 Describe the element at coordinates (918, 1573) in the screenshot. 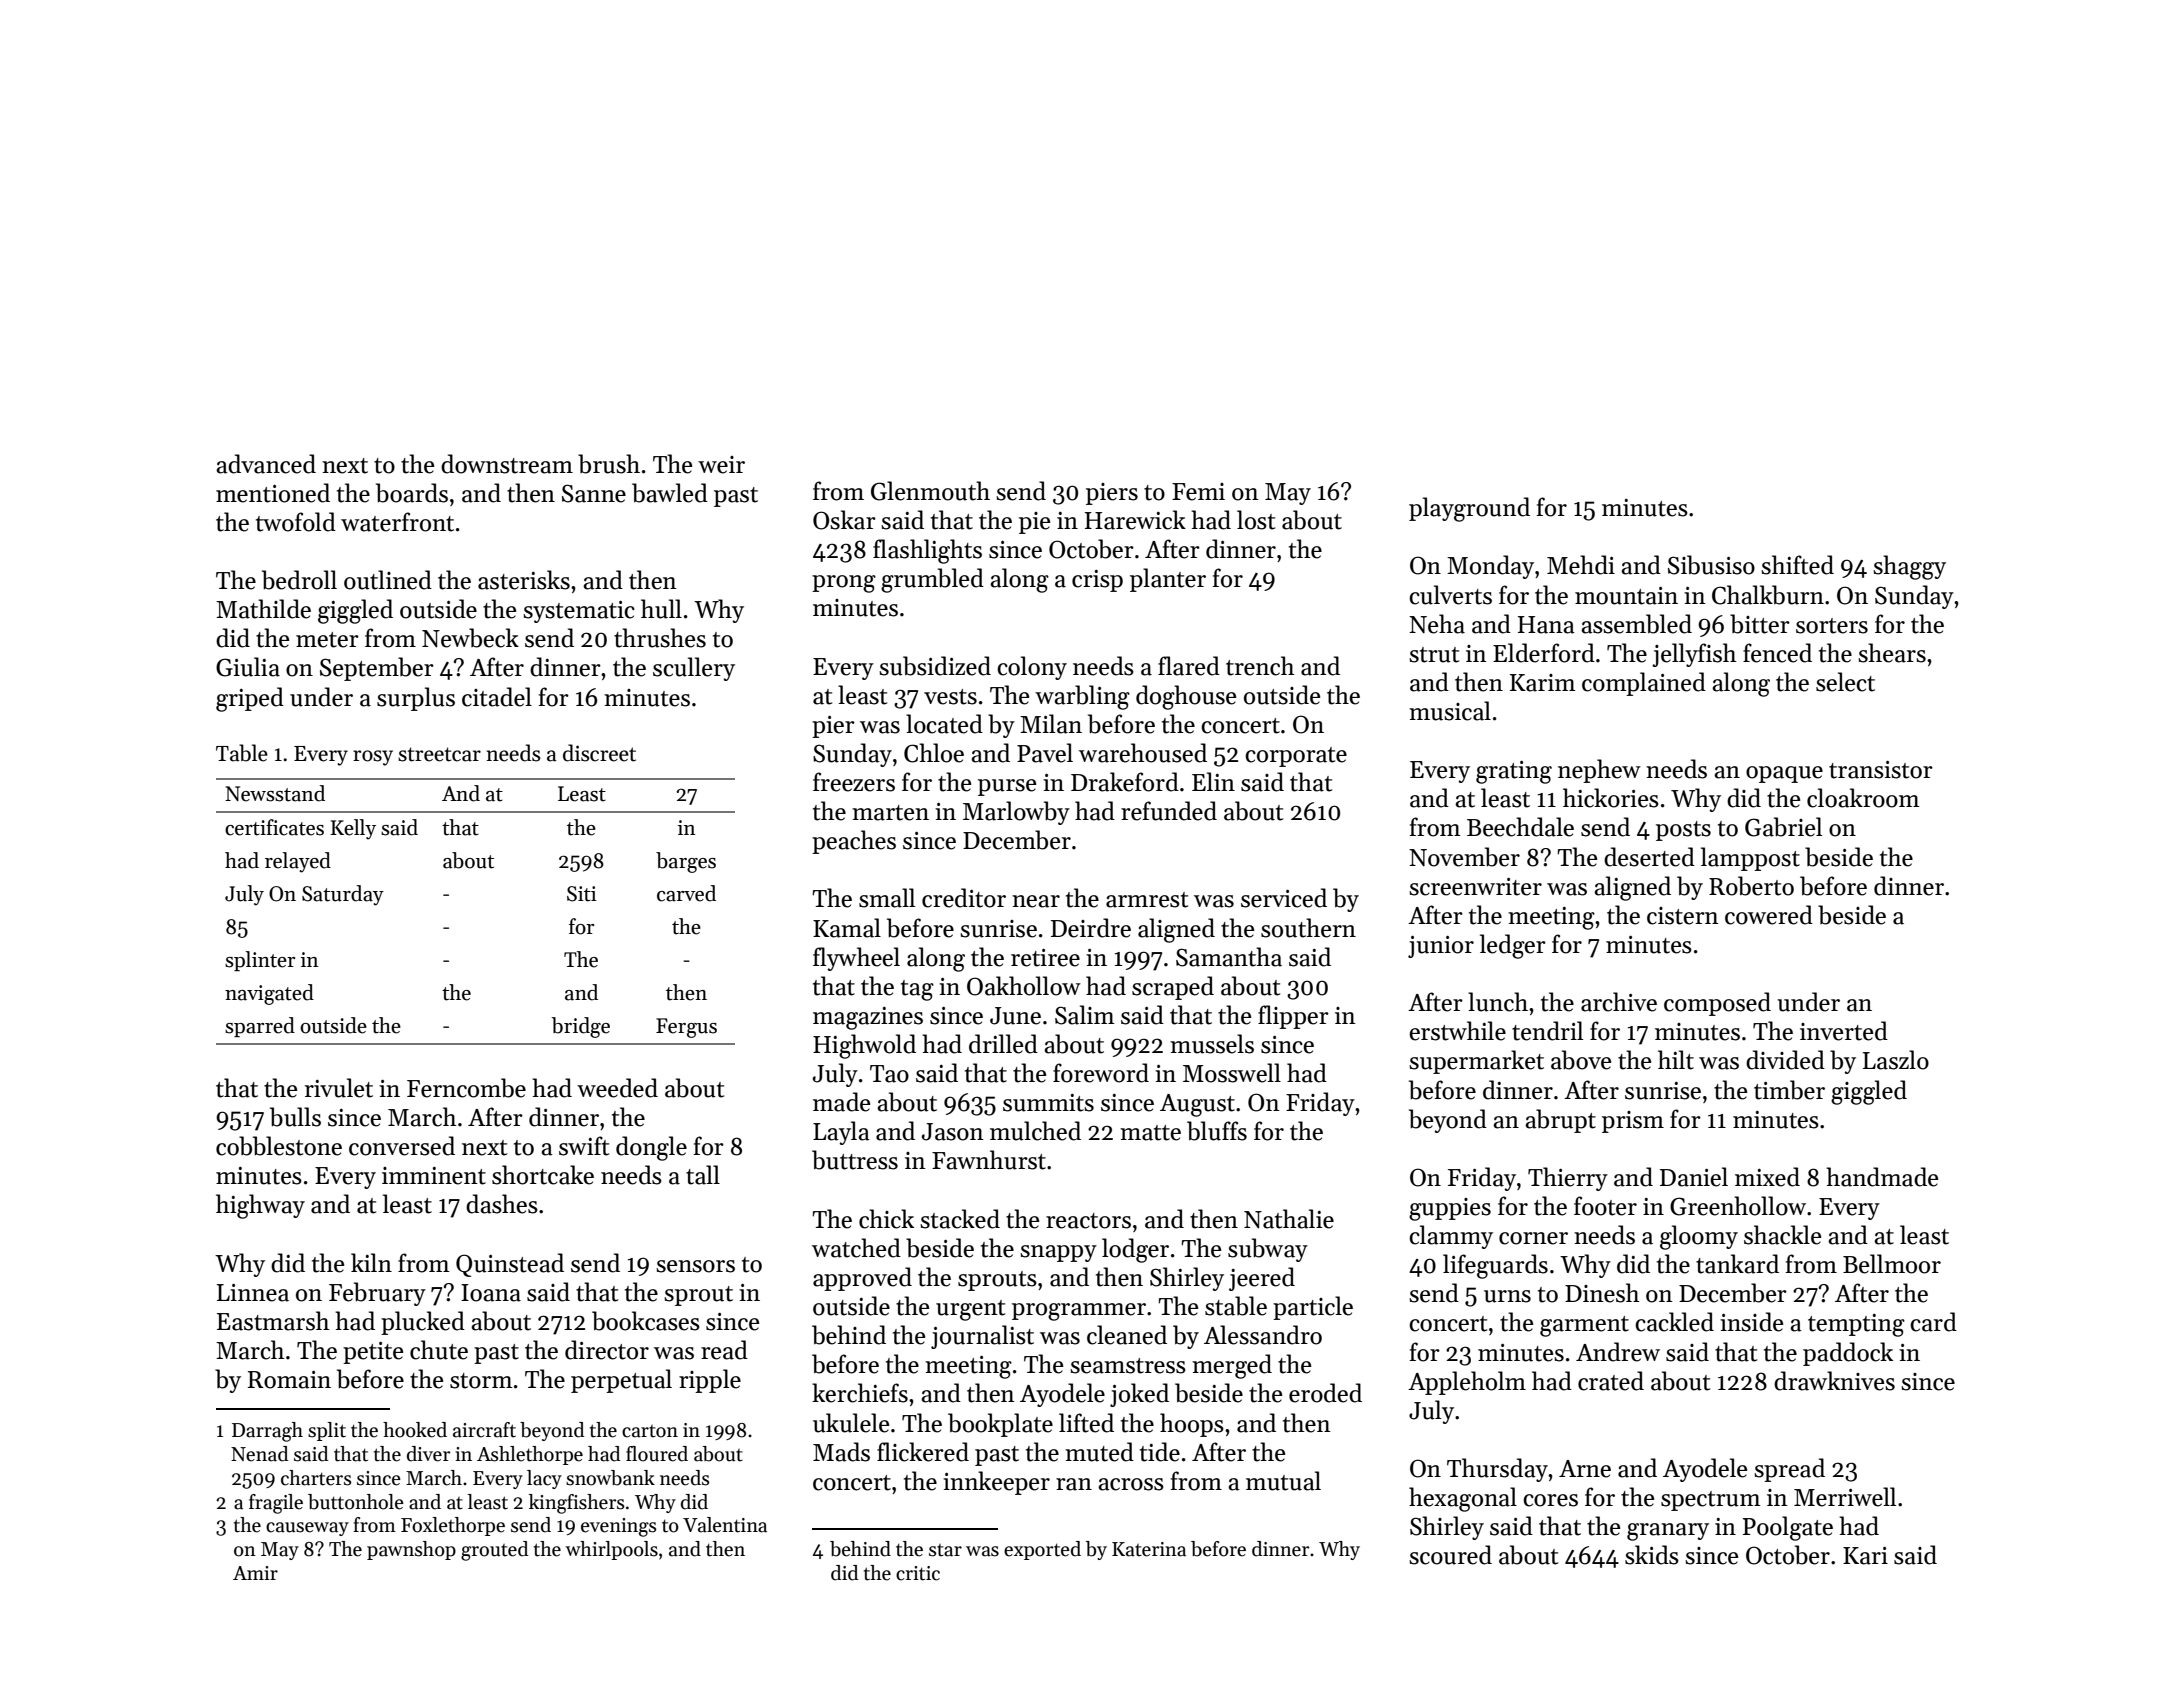

I see `critic` at that location.
